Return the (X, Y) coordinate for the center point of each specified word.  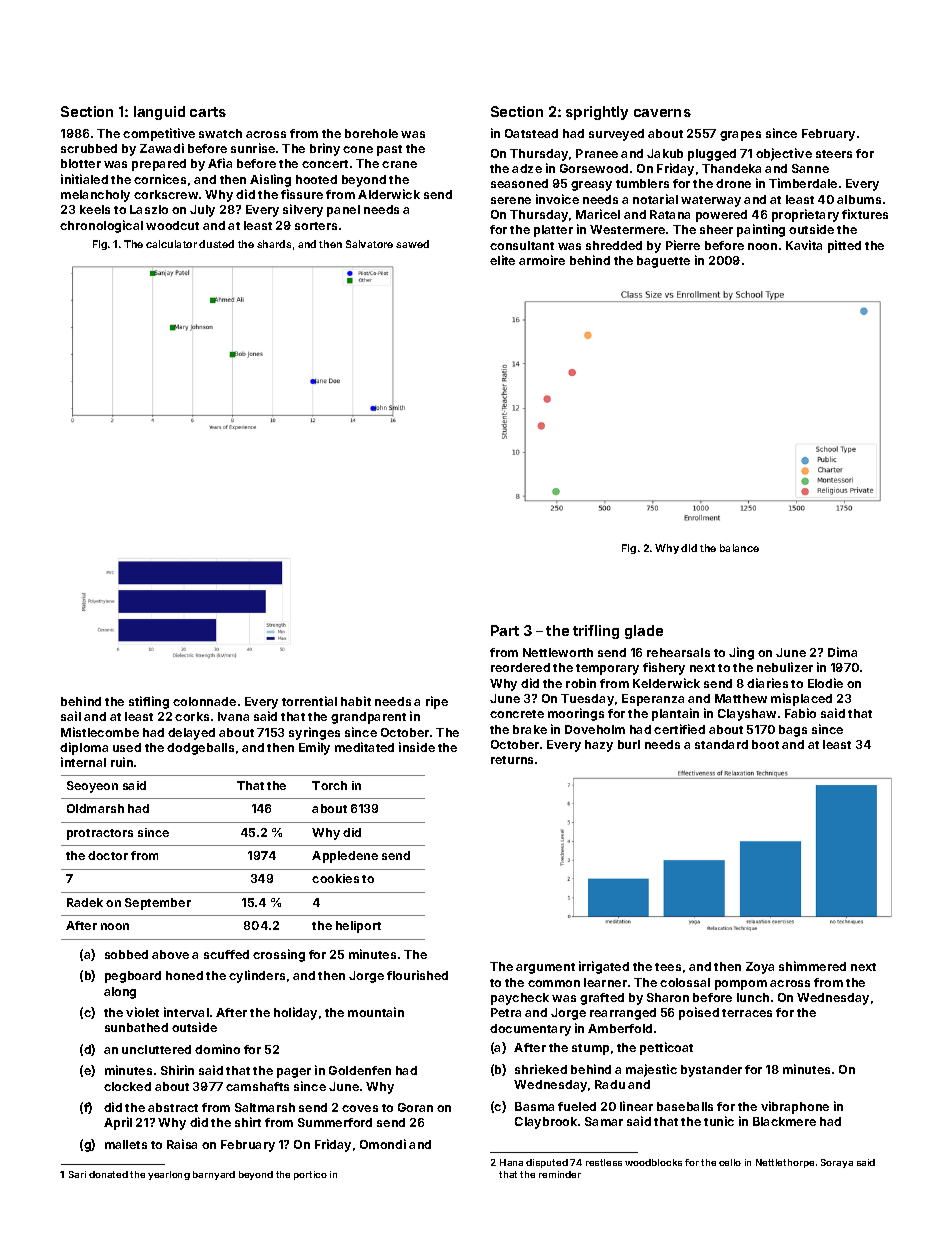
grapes (740, 136)
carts (208, 112)
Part (505, 630)
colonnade (204, 701)
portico (310, 1175)
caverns (662, 113)
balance (739, 548)
